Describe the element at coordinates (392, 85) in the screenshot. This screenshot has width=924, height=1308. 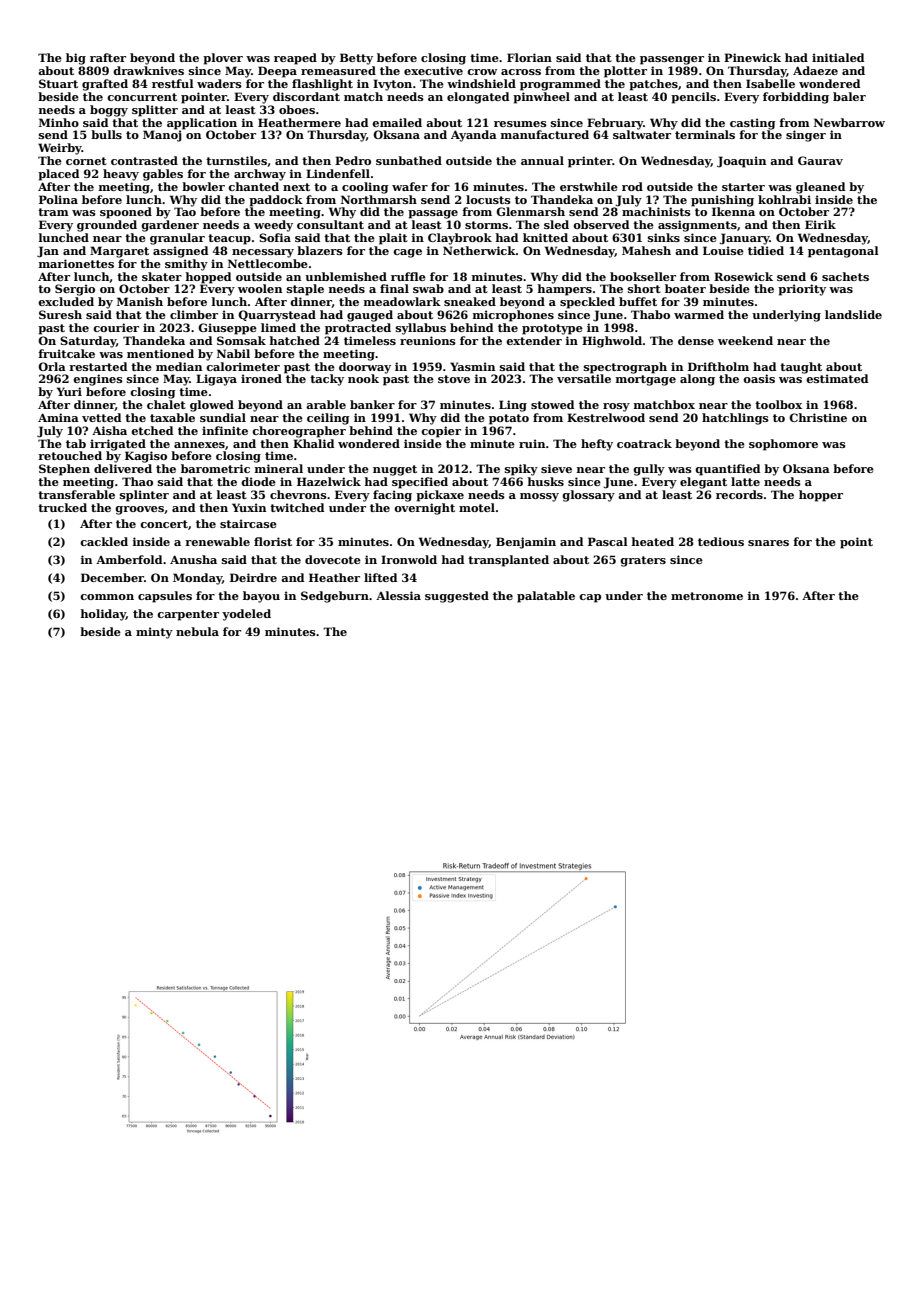
I see `Ivyton` at that location.
